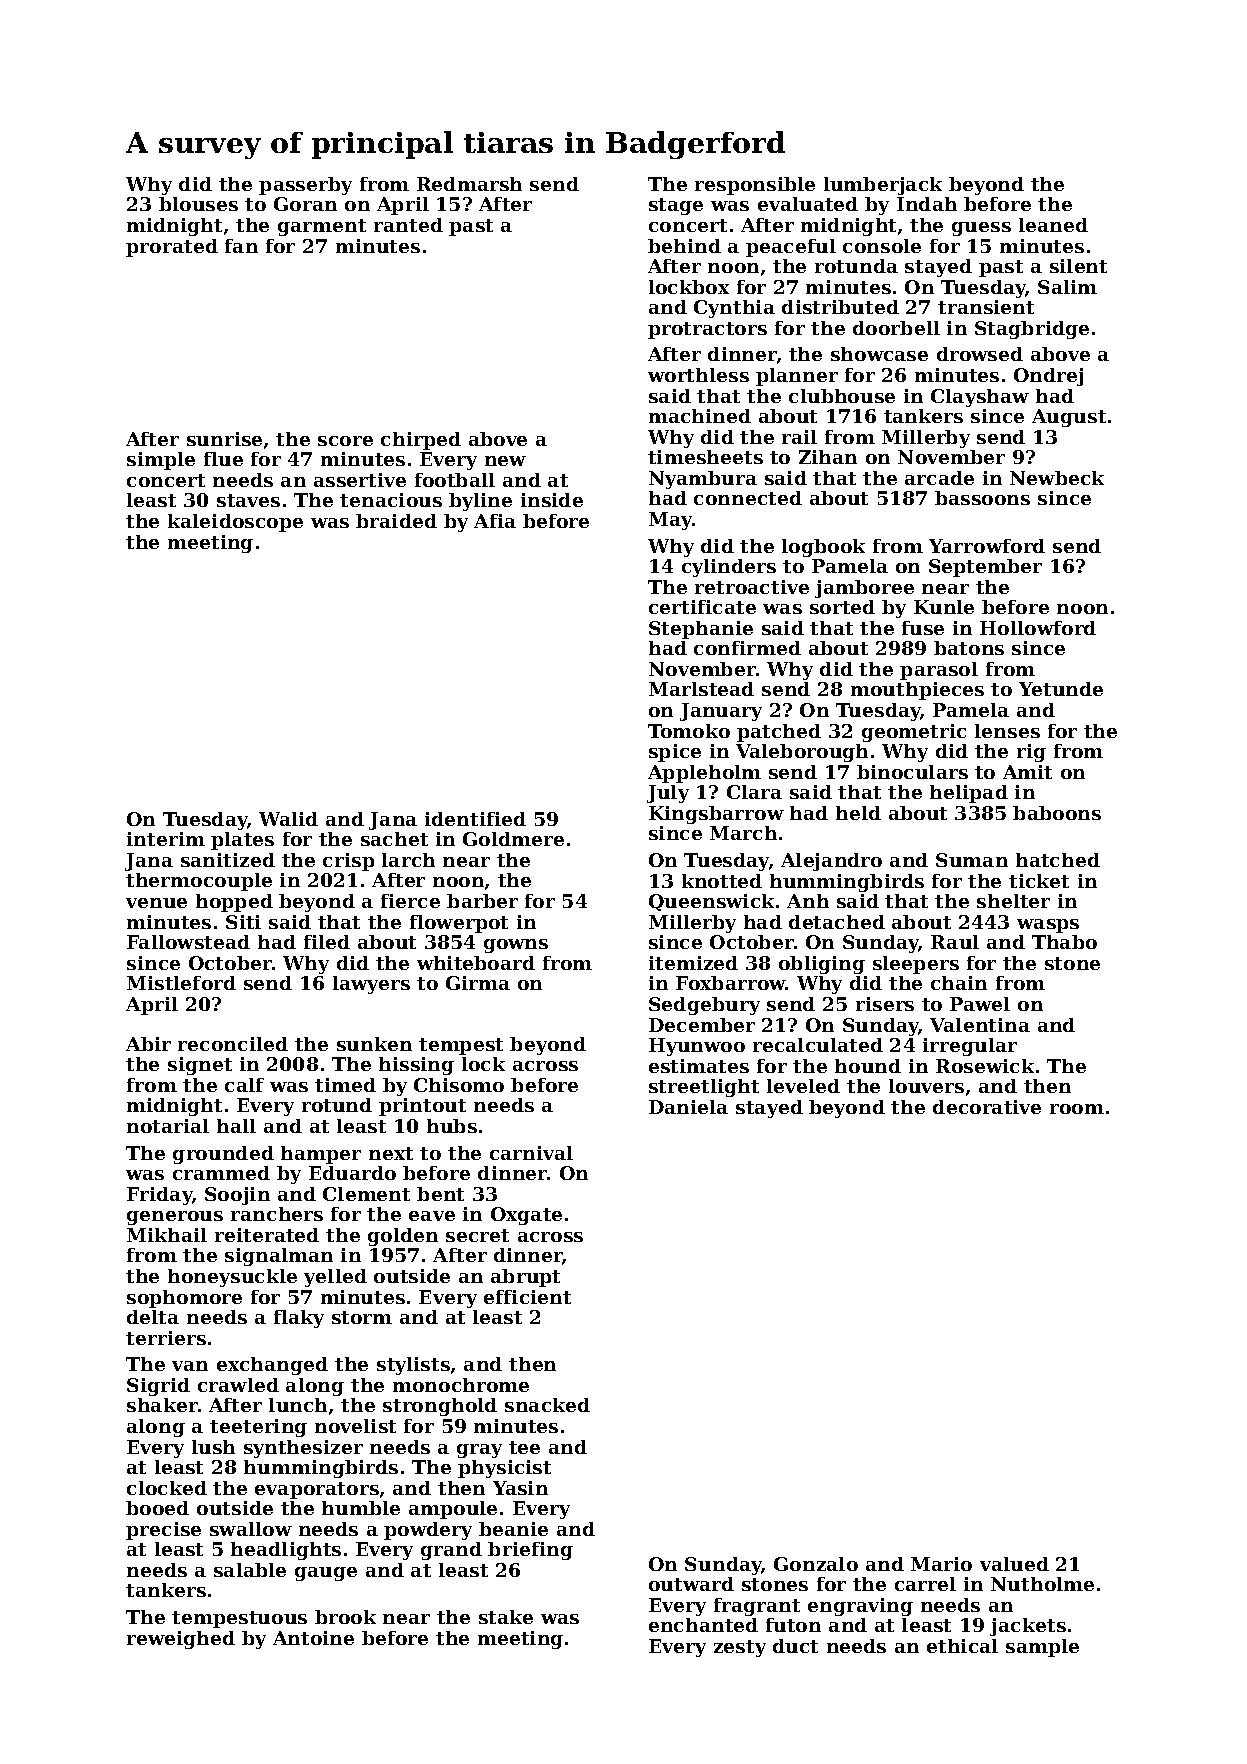  I want to click on responsible, so click(755, 186).
